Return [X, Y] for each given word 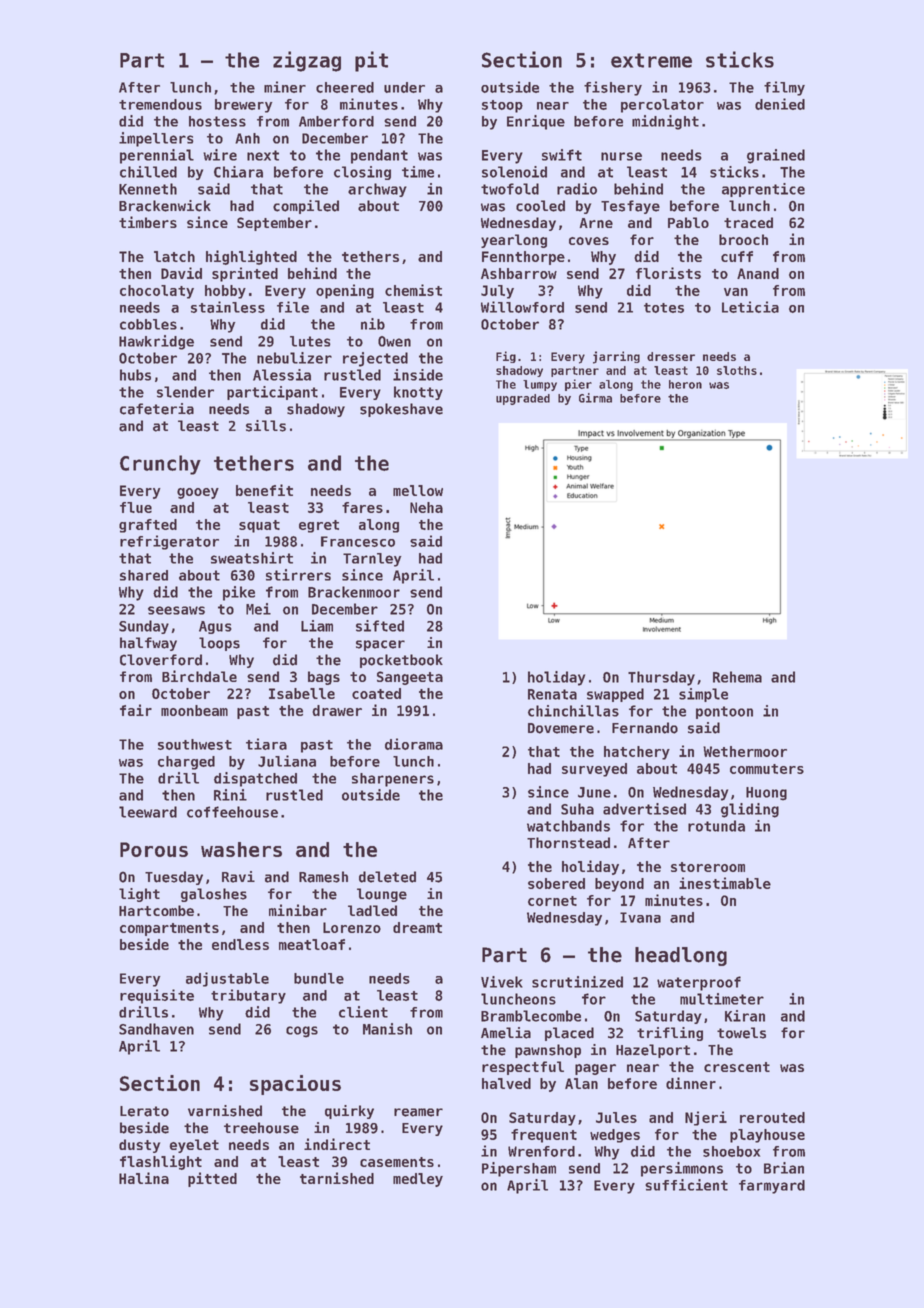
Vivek [502, 982]
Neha [426, 507]
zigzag [307, 61]
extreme [651, 60]
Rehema [737, 677]
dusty [139, 1146]
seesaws [176, 610]
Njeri [706, 1118]
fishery [613, 88]
